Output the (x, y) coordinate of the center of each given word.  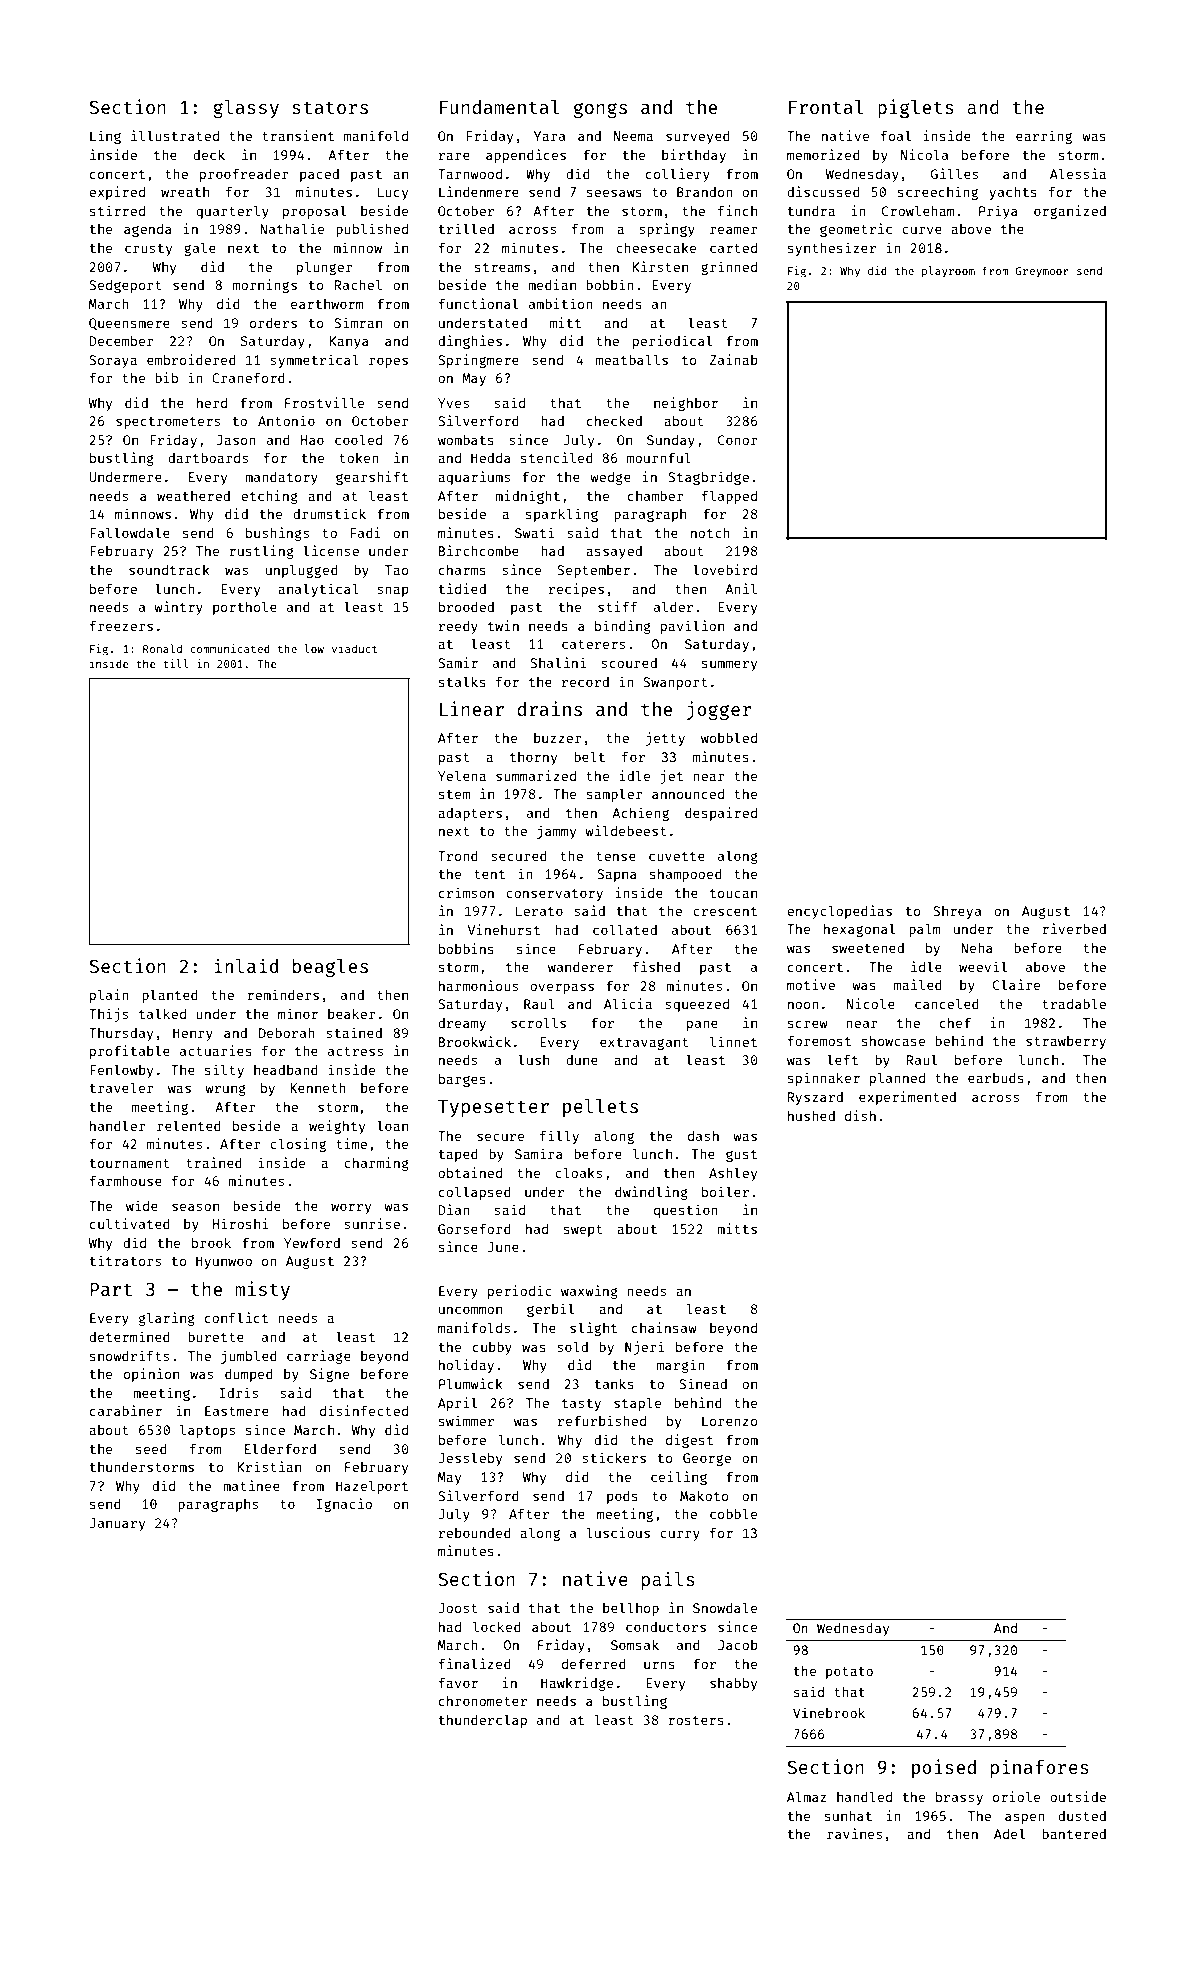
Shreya (957, 912)
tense (616, 856)
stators (330, 107)
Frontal (826, 107)
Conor (738, 440)
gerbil (550, 1310)
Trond (458, 856)
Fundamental (500, 107)
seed (151, 1449)
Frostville (324, 402)
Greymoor (1042, 272)
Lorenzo (730, 1421)
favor (458, 1682)
